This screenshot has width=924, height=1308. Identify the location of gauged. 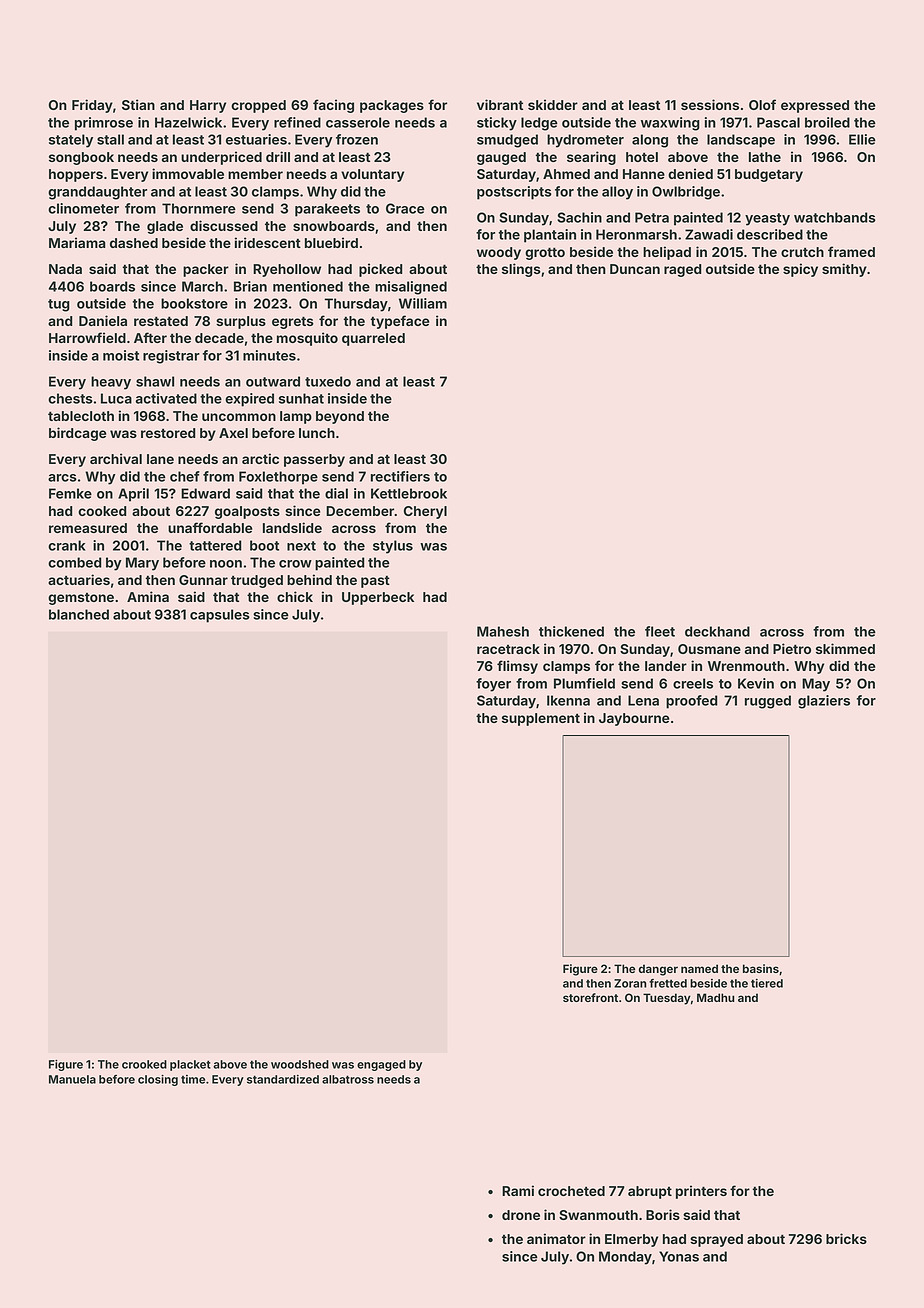
(501, 158).
